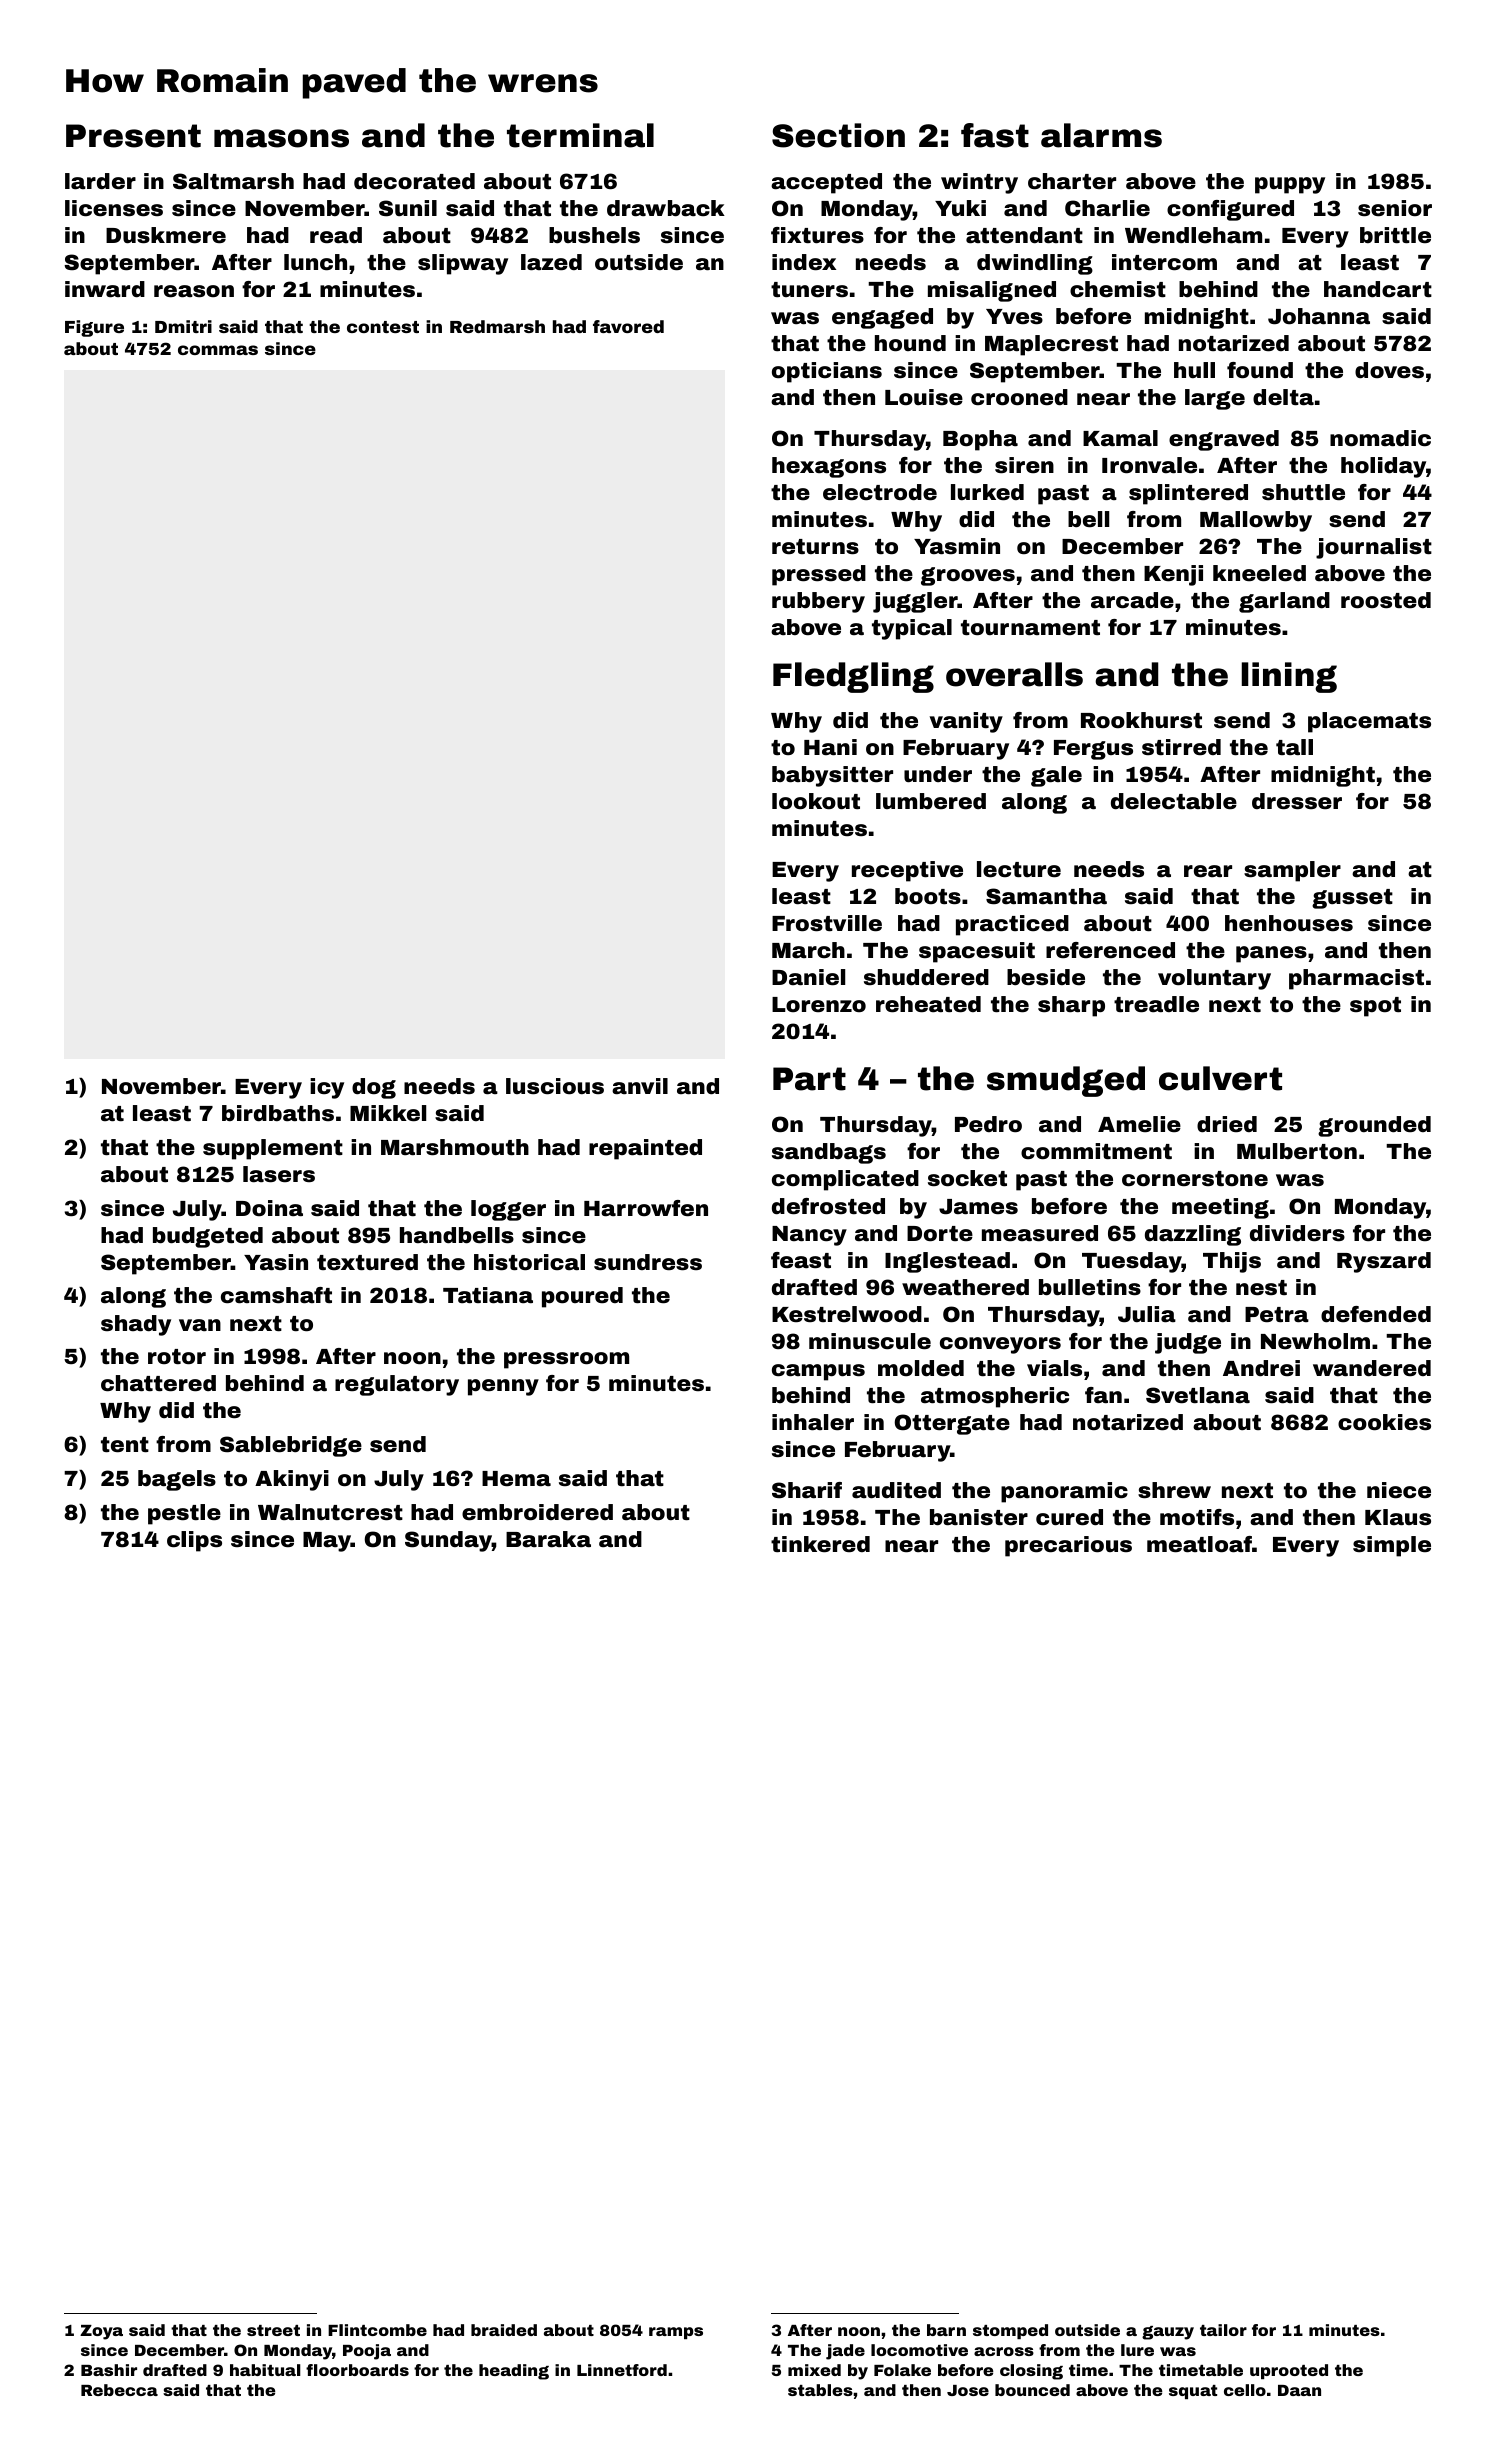  Describe the element at coordinates (1066, 1081) in the screenshot. I see `smudged` at that location.
